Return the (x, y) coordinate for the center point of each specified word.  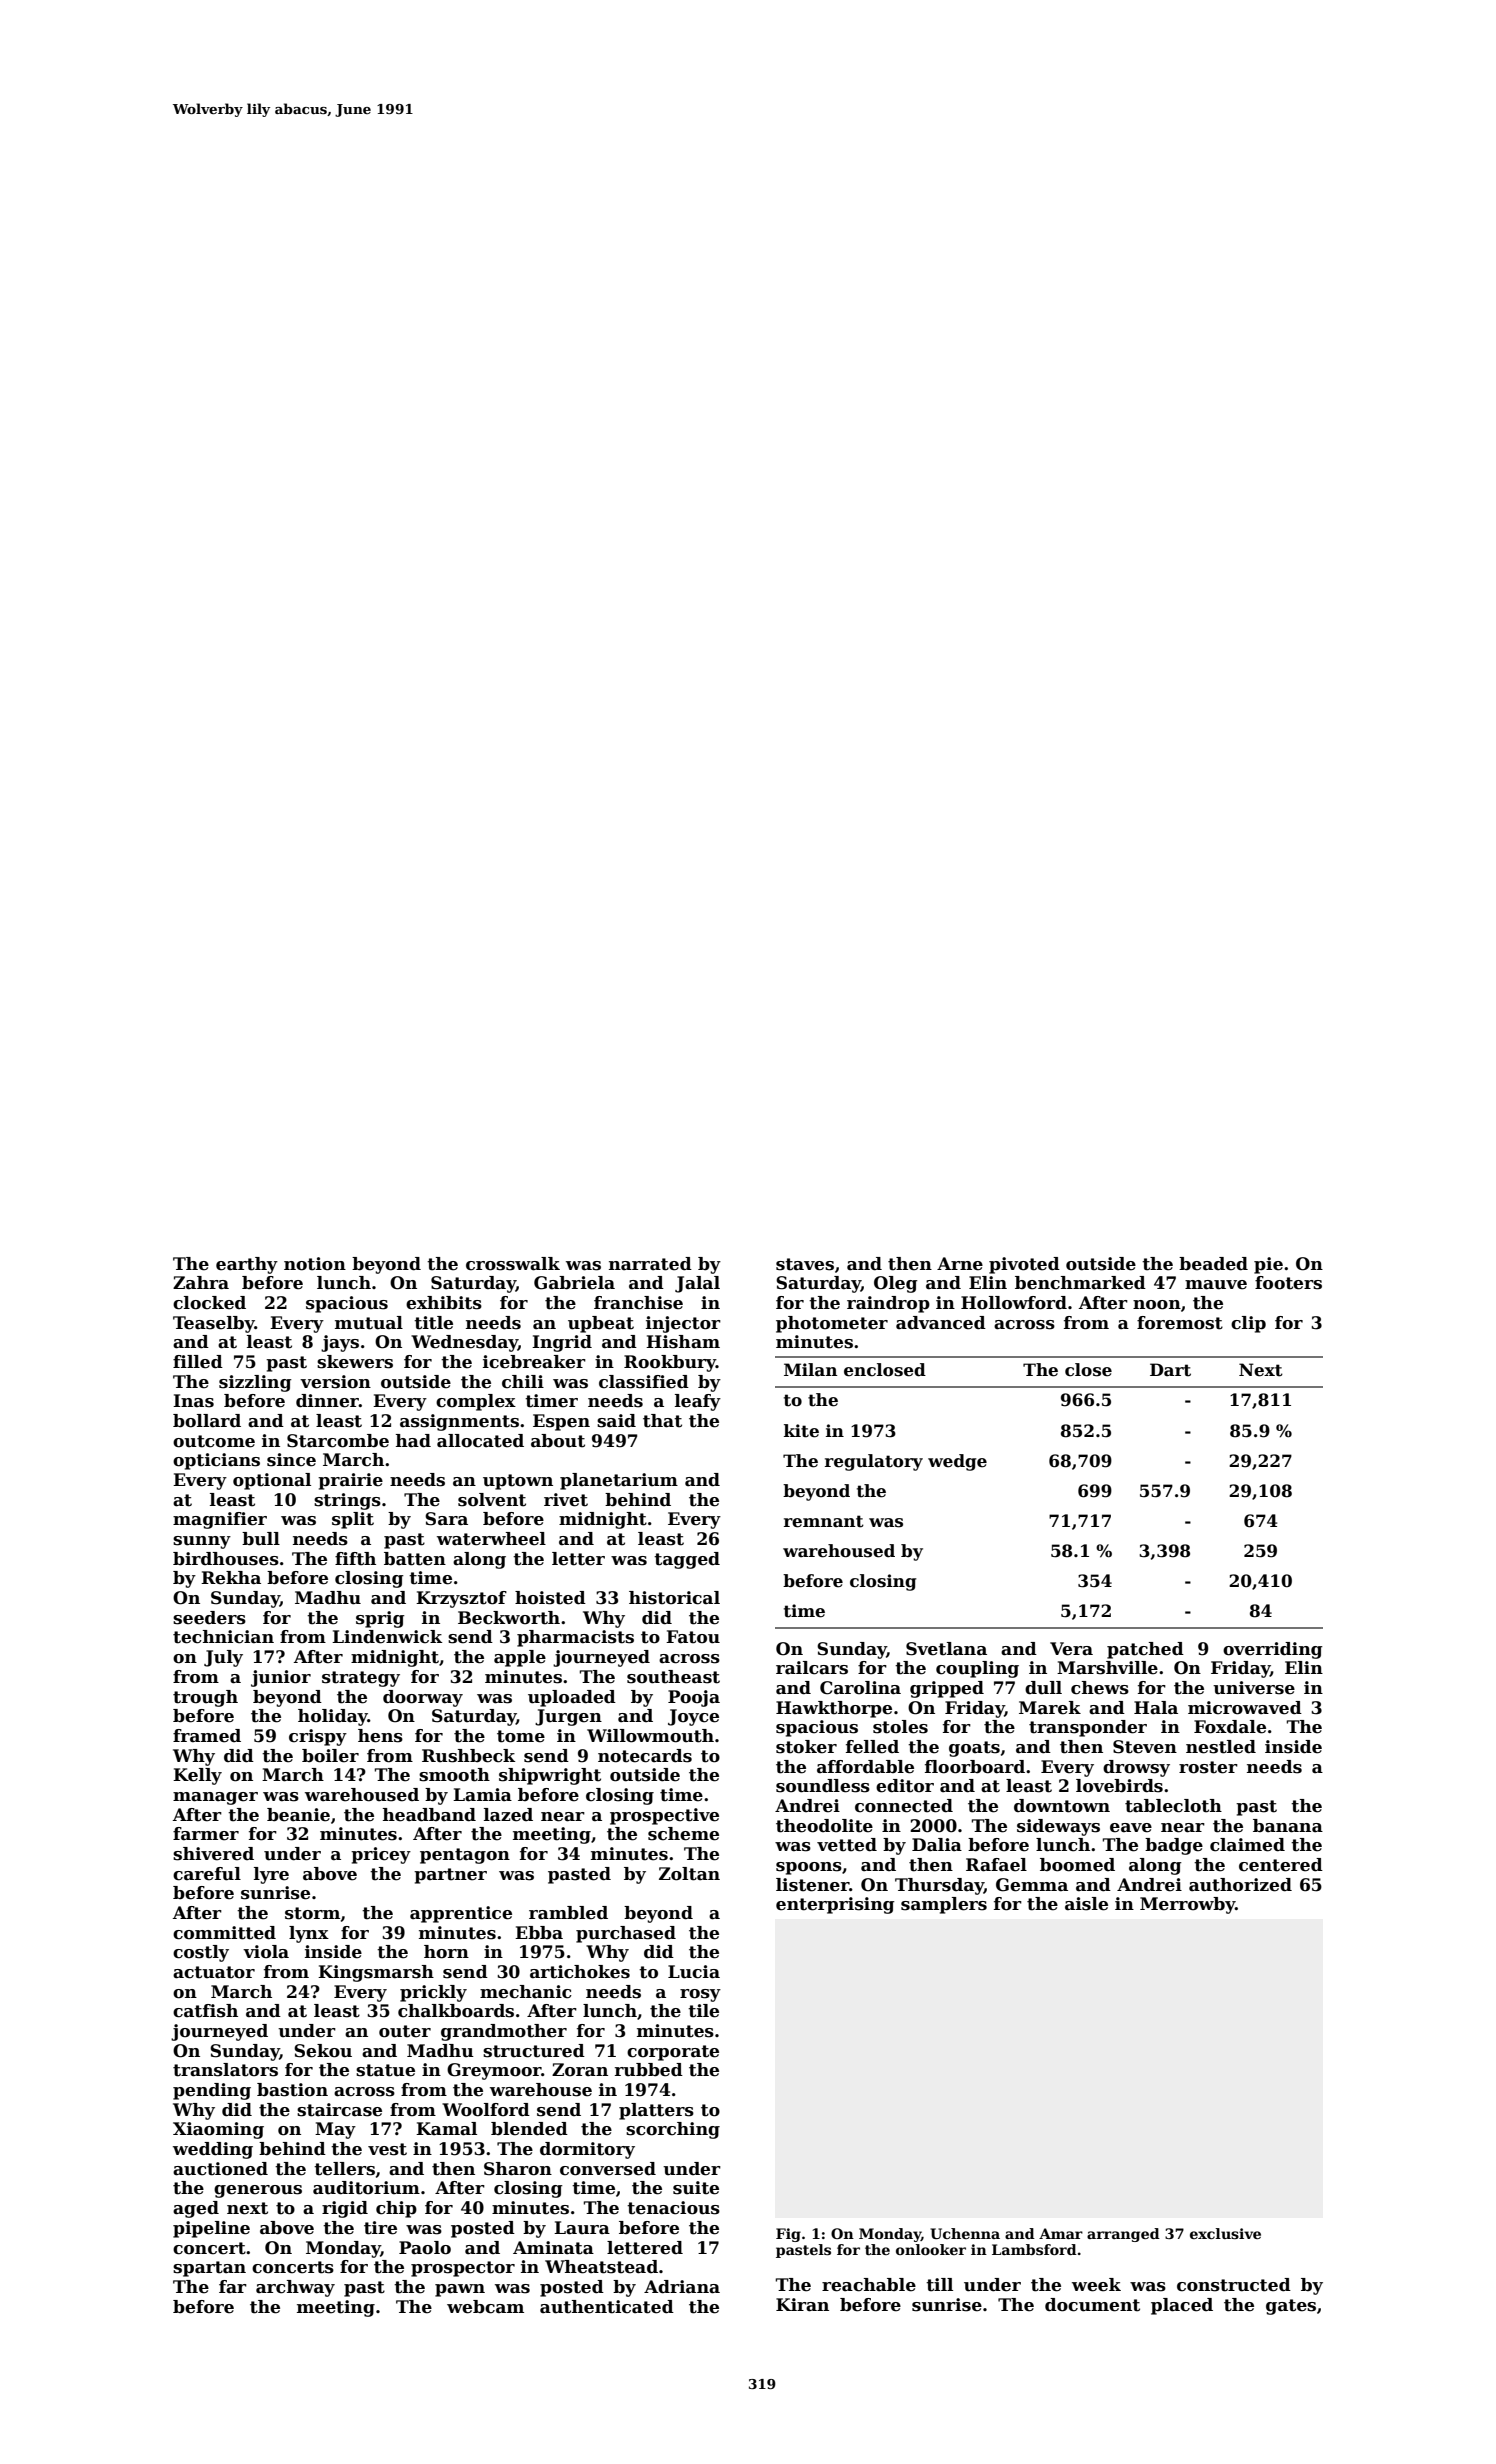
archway (295, 2288)
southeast (673, 1677)
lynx (309, 1934)
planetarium (619, 1481)
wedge (957, 1462)
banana (1288, 1826)
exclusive (1225, 2233)
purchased (626, 1934)
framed (207, 1736)
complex (476, 1402)
